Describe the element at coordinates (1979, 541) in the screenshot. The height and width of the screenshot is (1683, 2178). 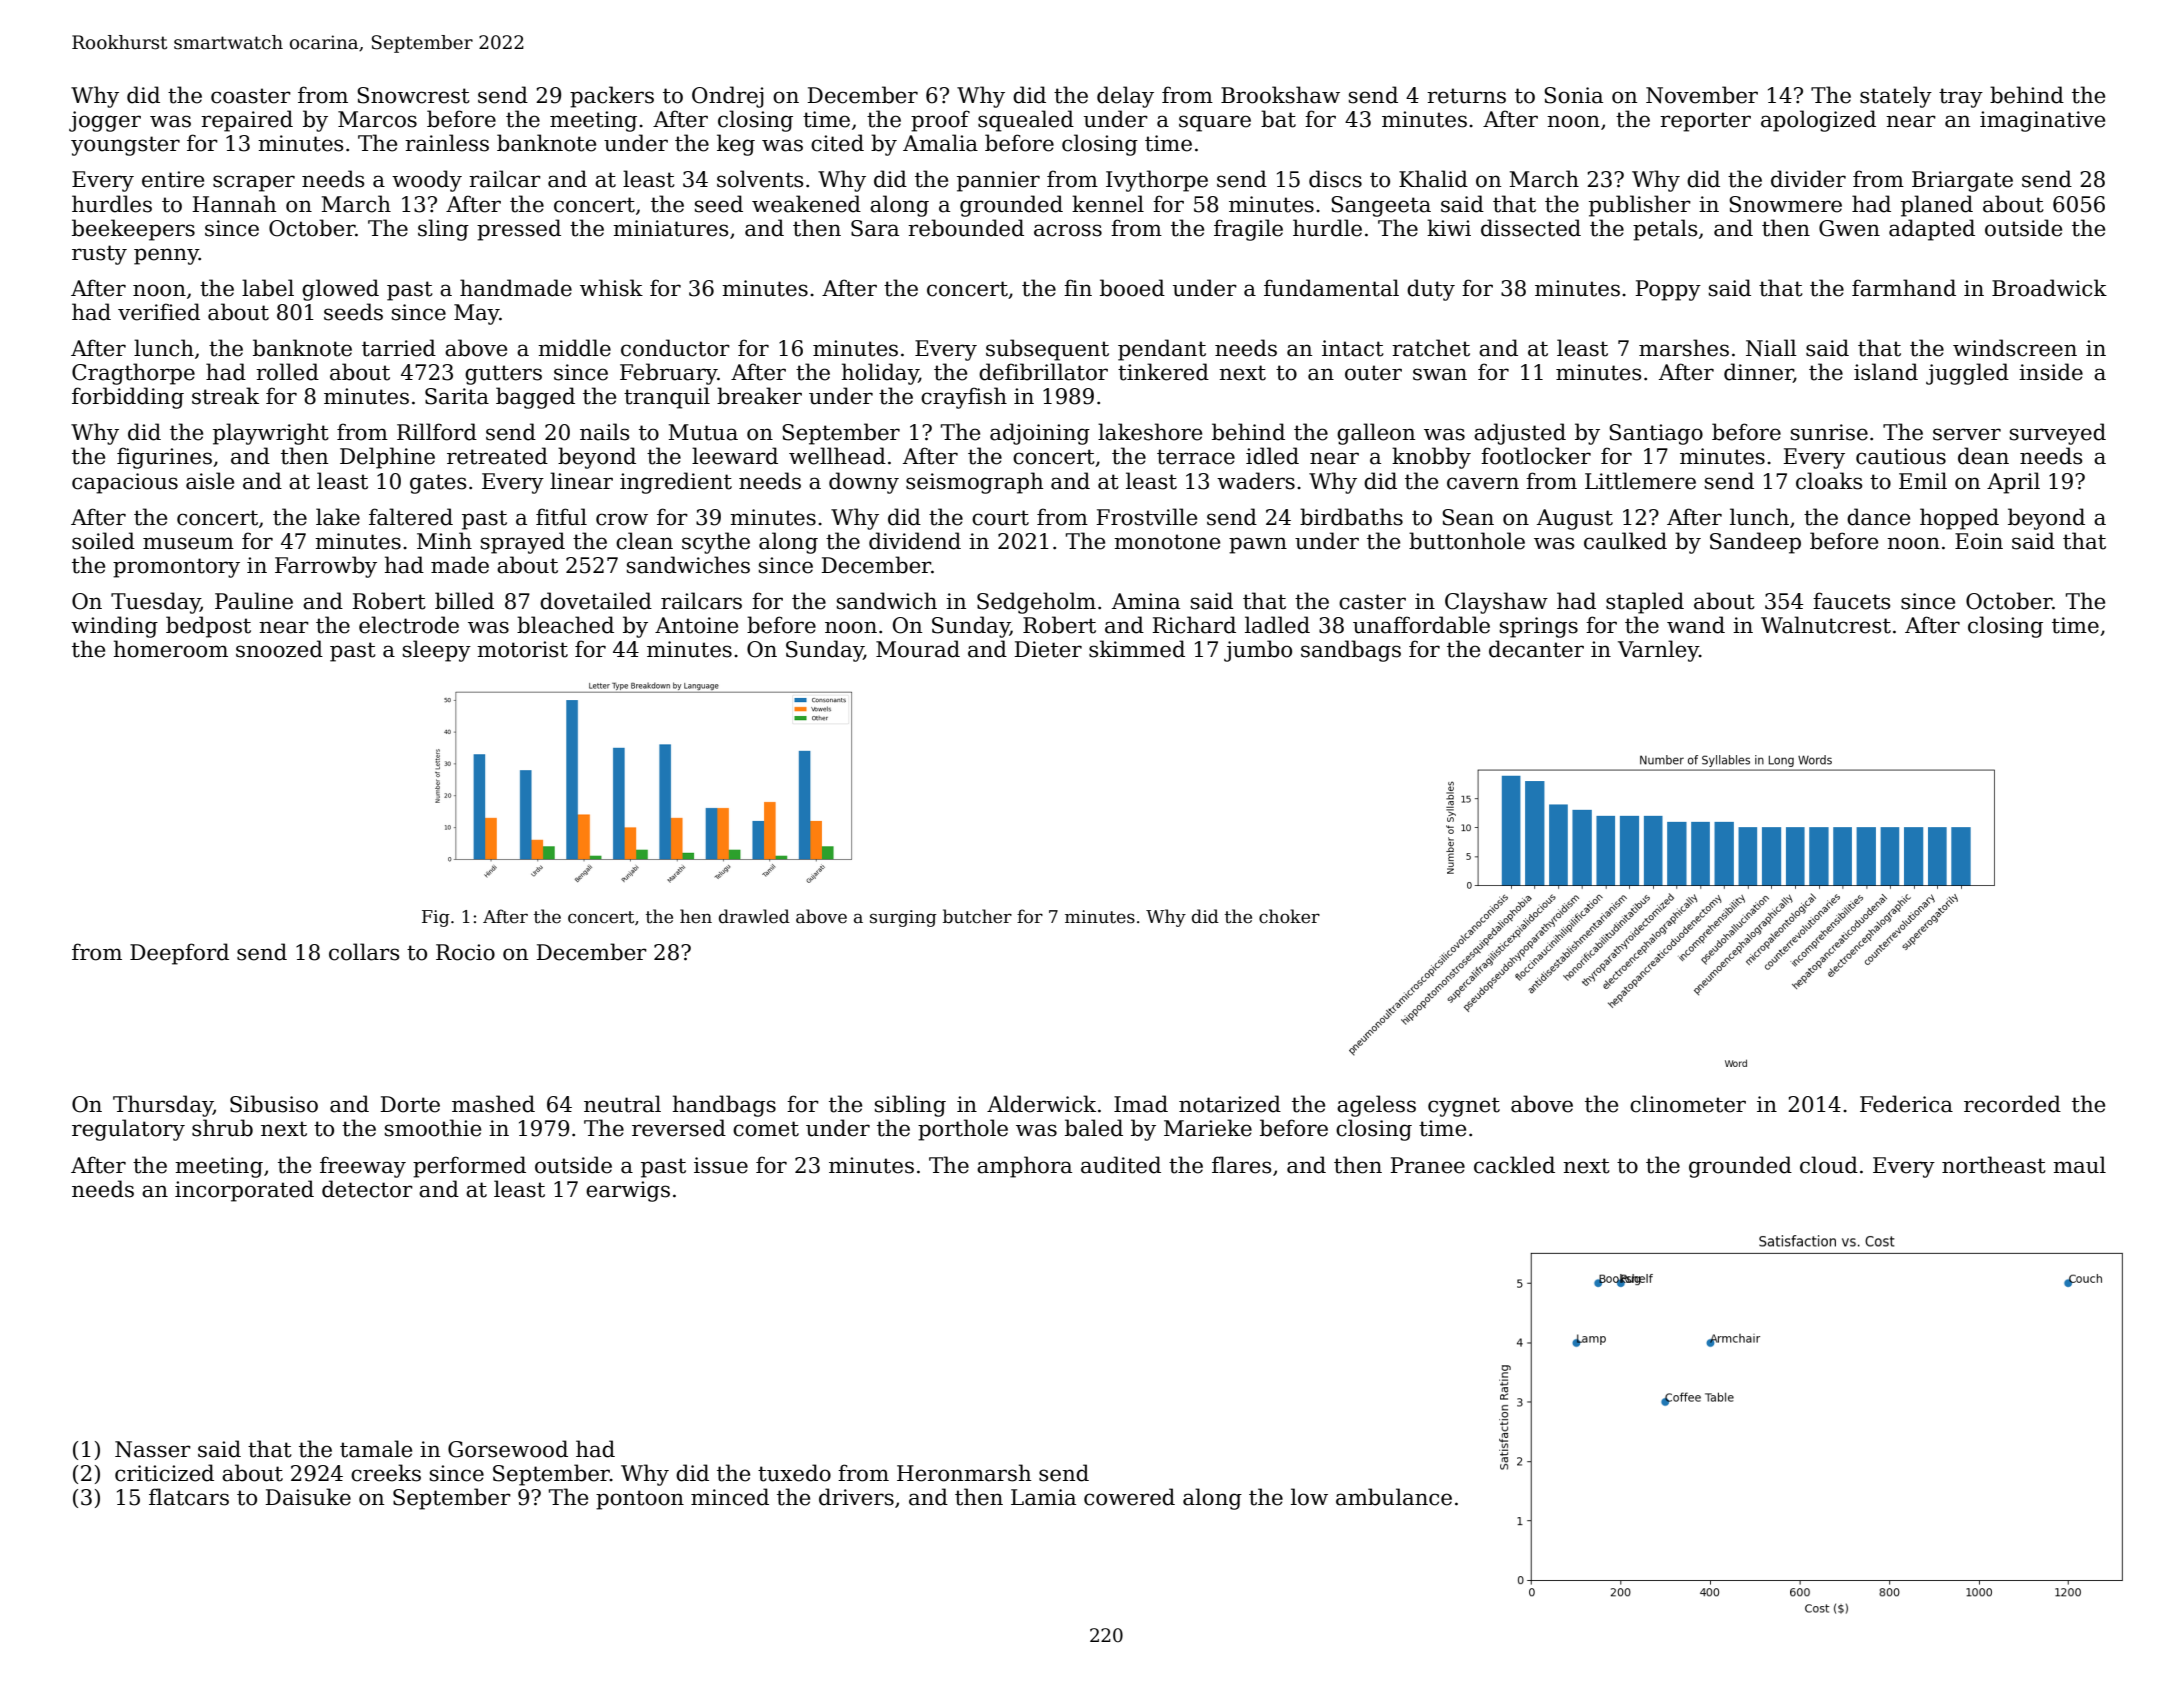
I see `Eoin` at that location.
